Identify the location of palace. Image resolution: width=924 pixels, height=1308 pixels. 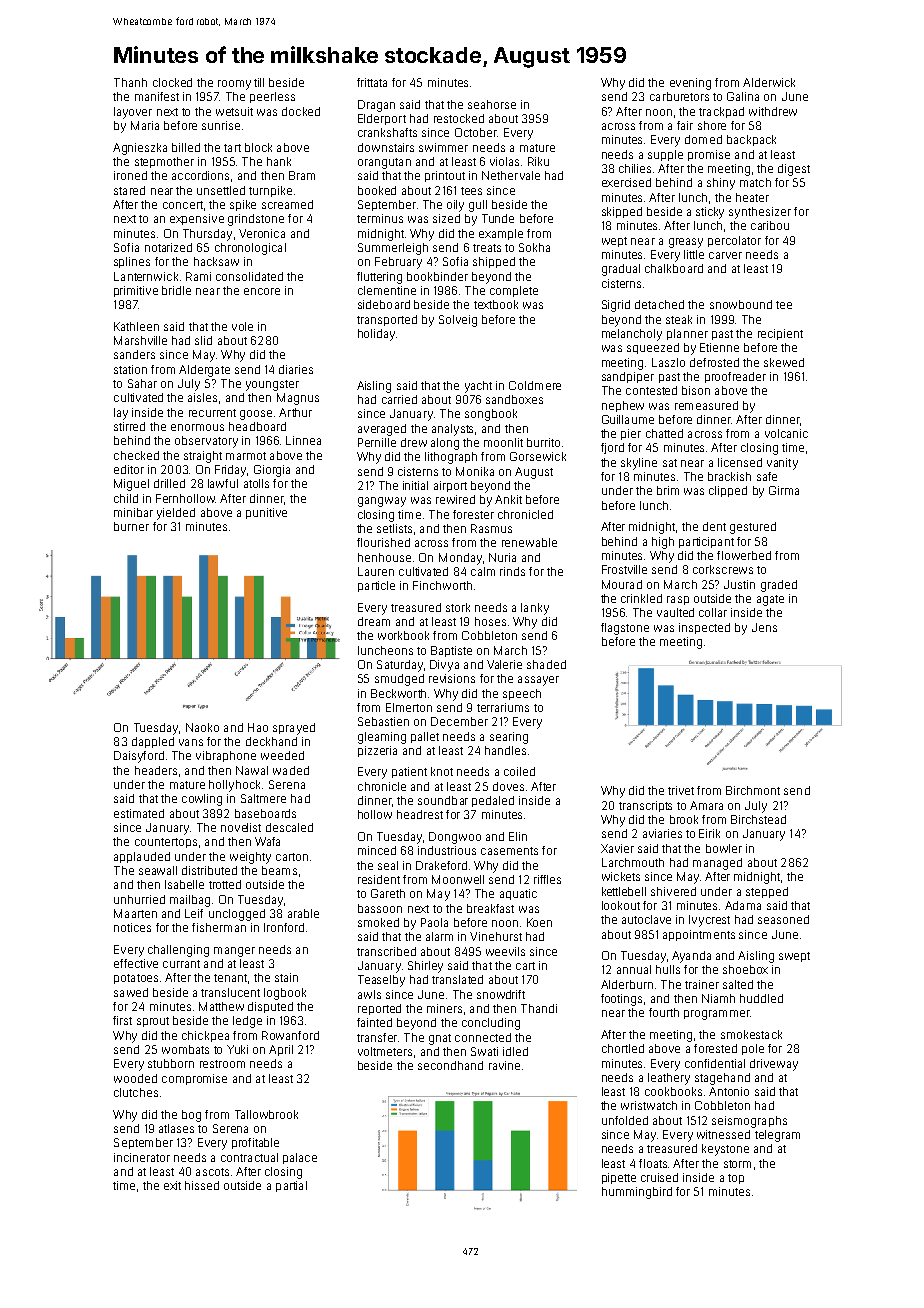
(300, 1158).
